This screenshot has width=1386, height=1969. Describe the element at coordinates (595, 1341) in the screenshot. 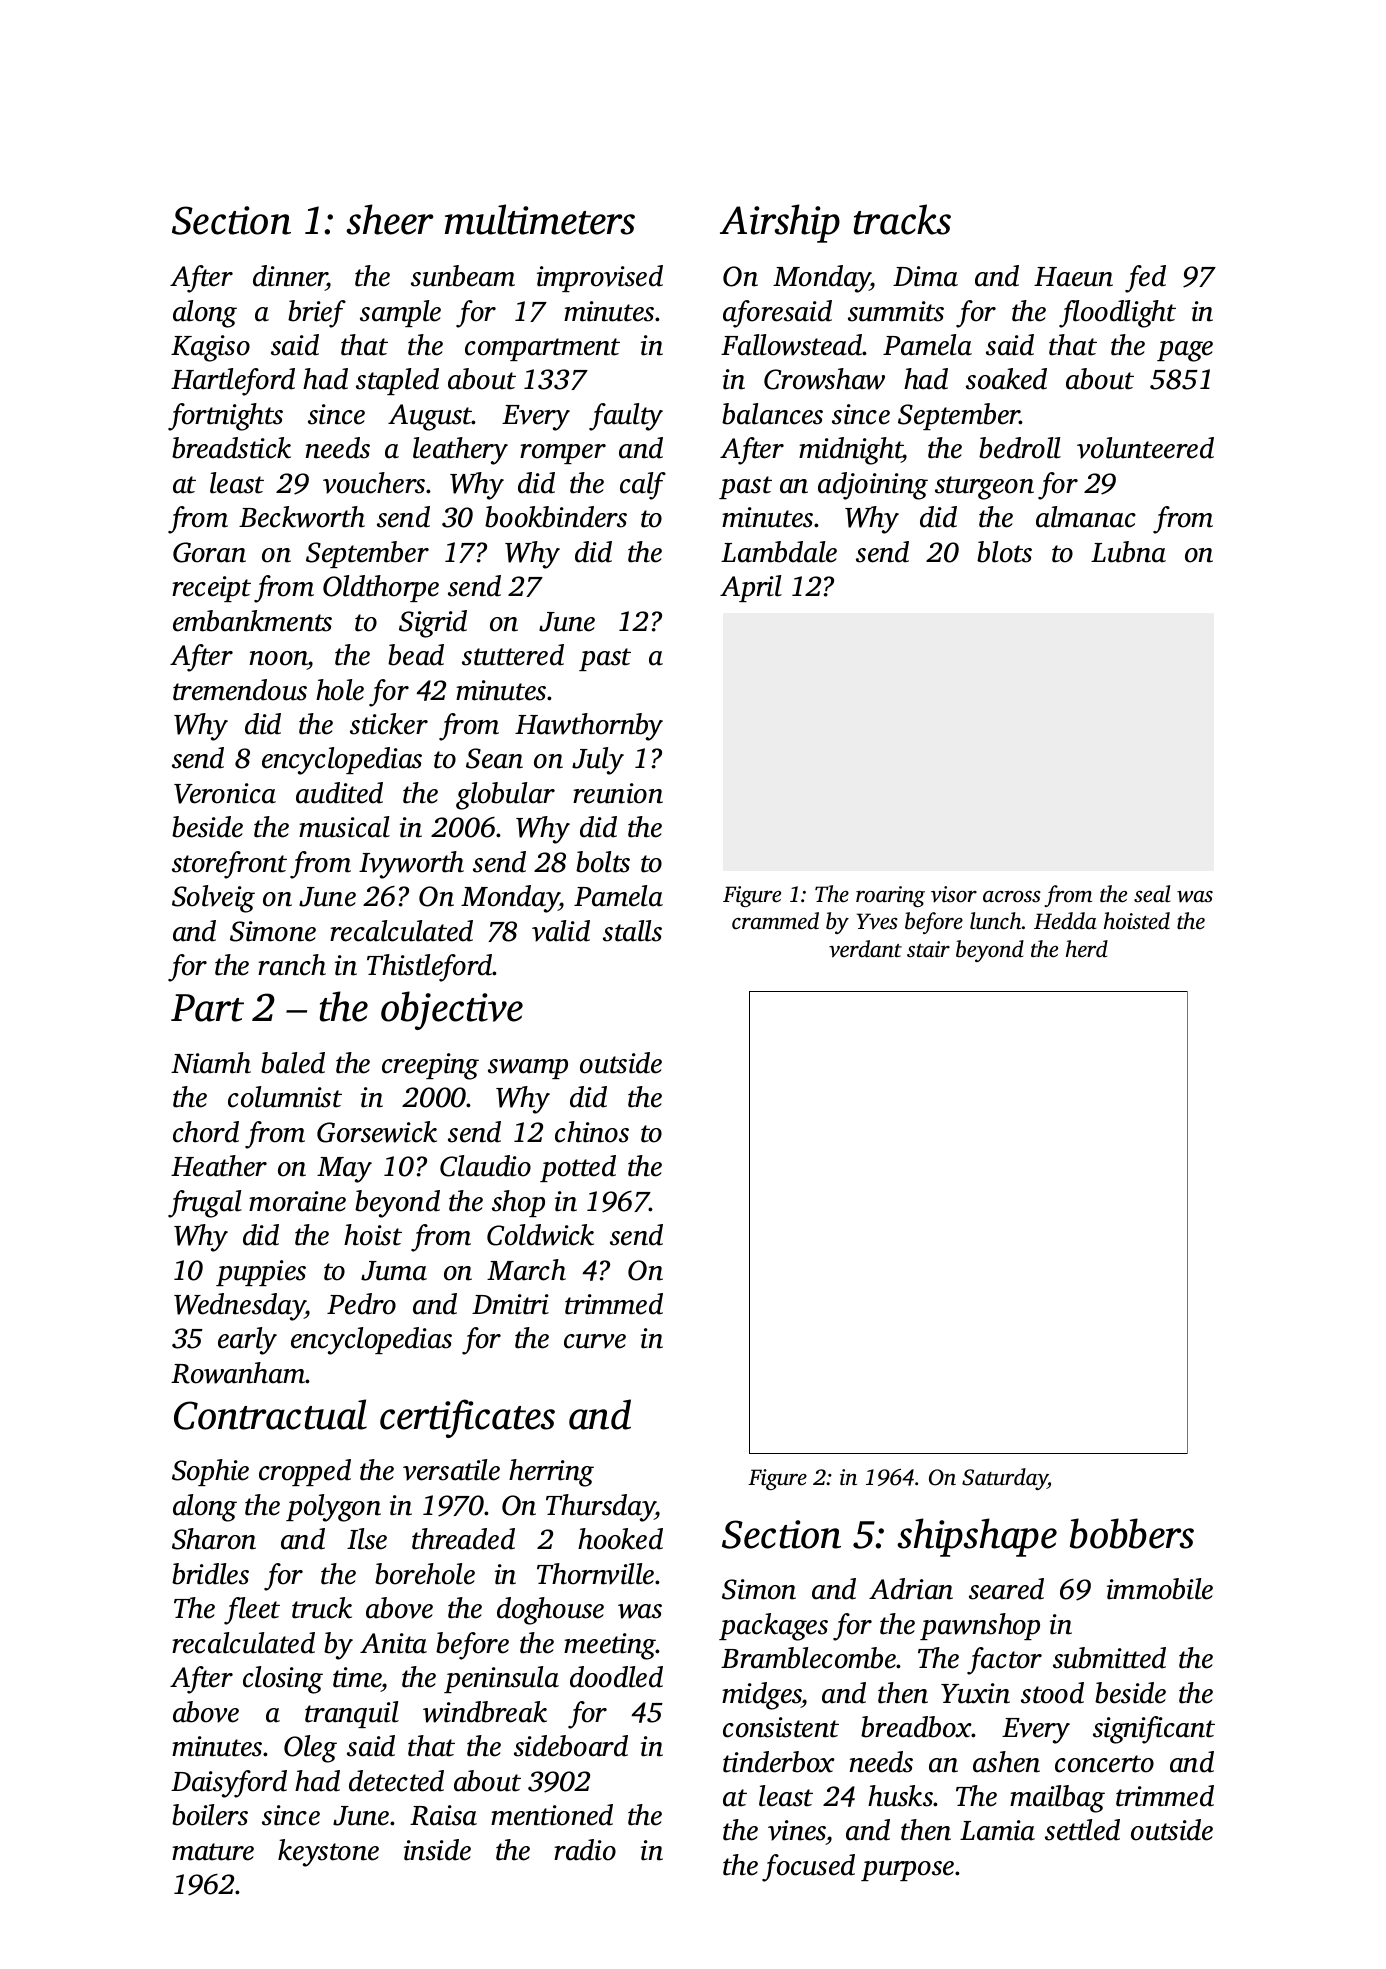

I see `curve` at that location.
